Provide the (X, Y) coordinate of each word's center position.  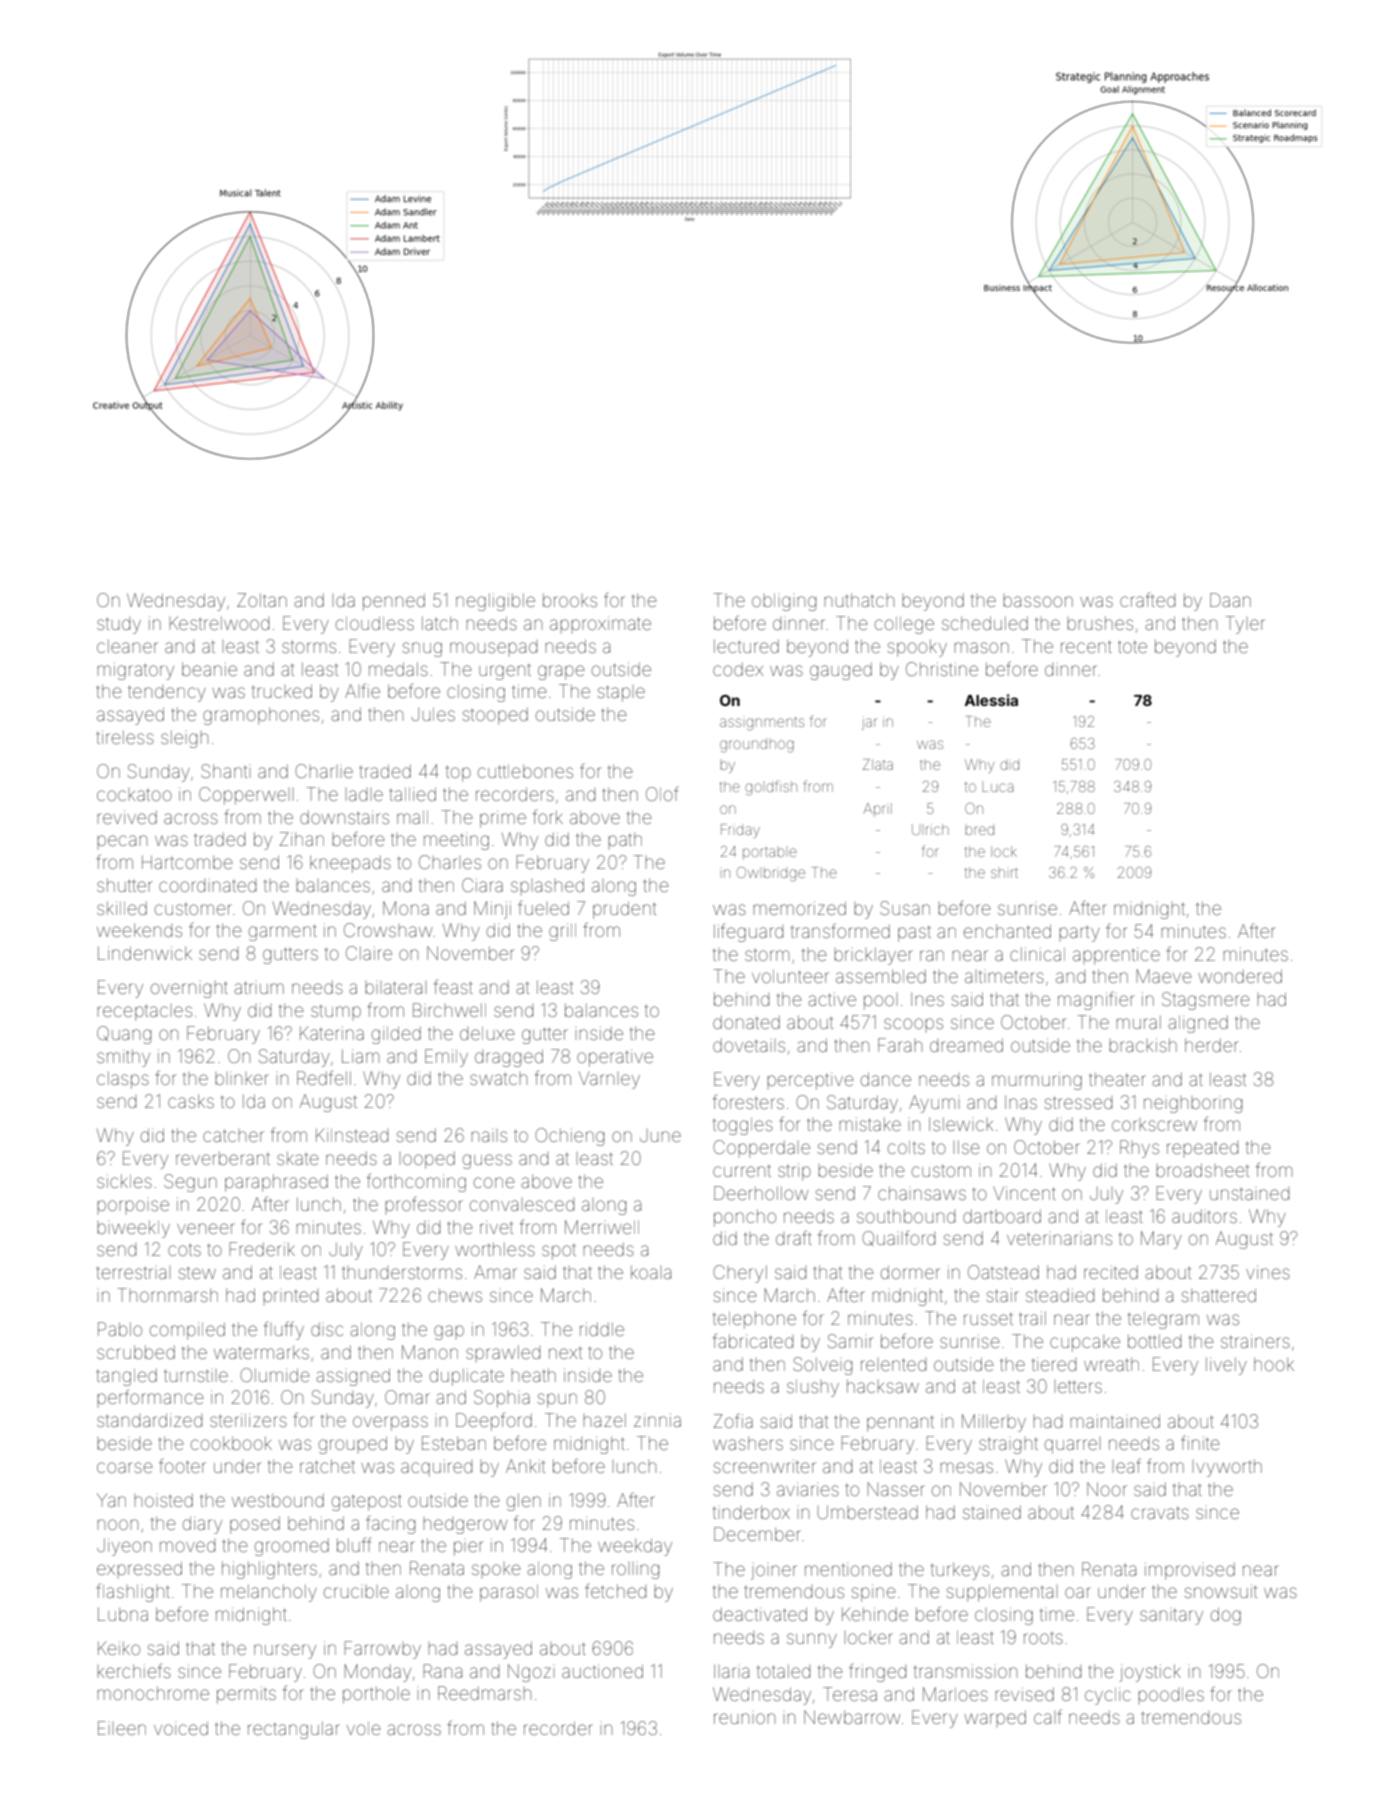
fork (548, 816)
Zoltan (262, 600)
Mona (406, 908)
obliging (784, 602)
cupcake (1085, 1343)
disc (327, 1329)
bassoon (1038, 601)
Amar (495, 1272)
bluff (354, 1544)
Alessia (991, 700)
